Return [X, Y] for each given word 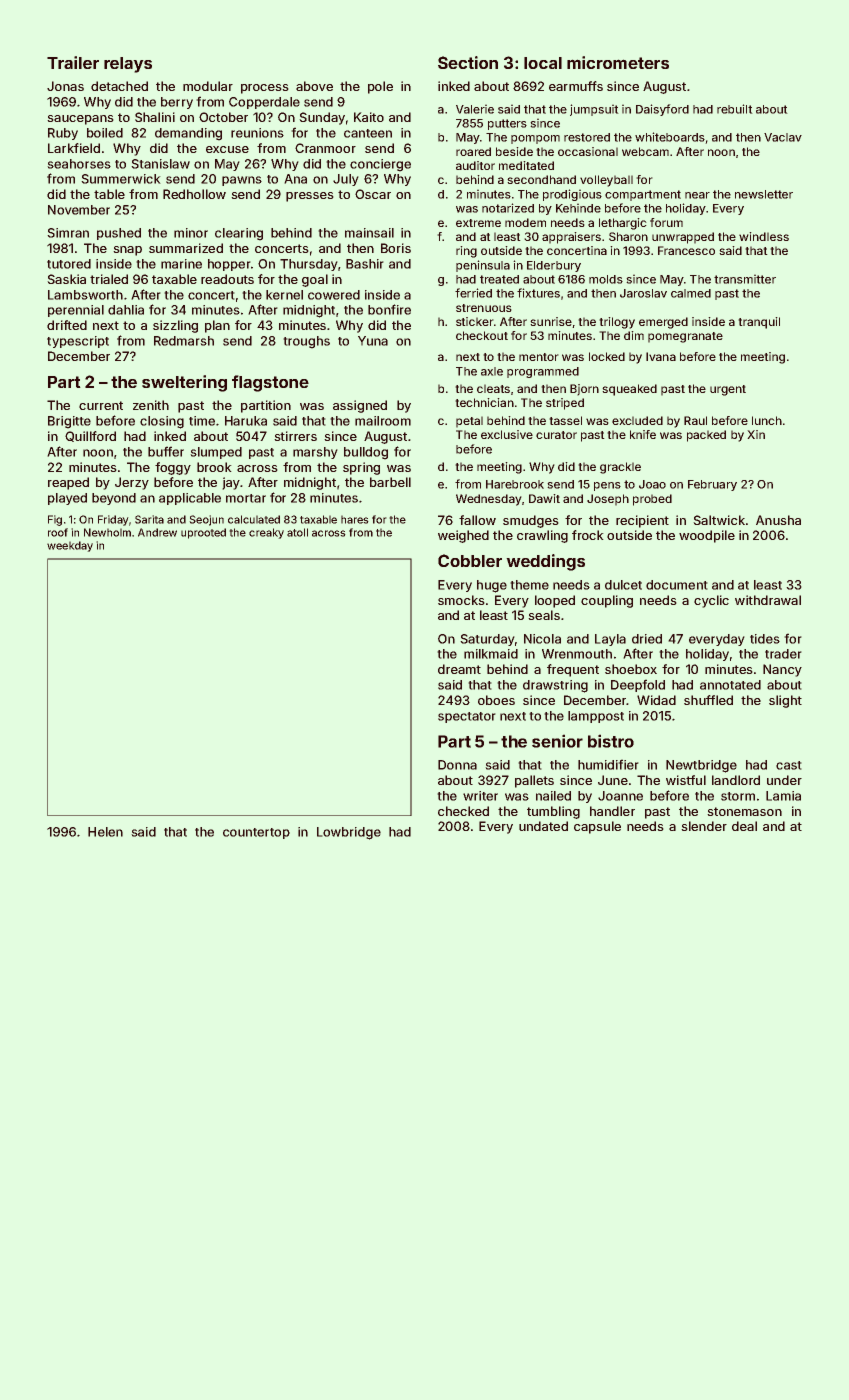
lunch [767, 420]
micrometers [618, 62]
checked [463, 811]
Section [468, 62]
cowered [334, 295]
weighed [463, 536]
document [677, 585]
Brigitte [69, 422]
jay [231, 483]
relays [128, 65]
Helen [105, 832]
